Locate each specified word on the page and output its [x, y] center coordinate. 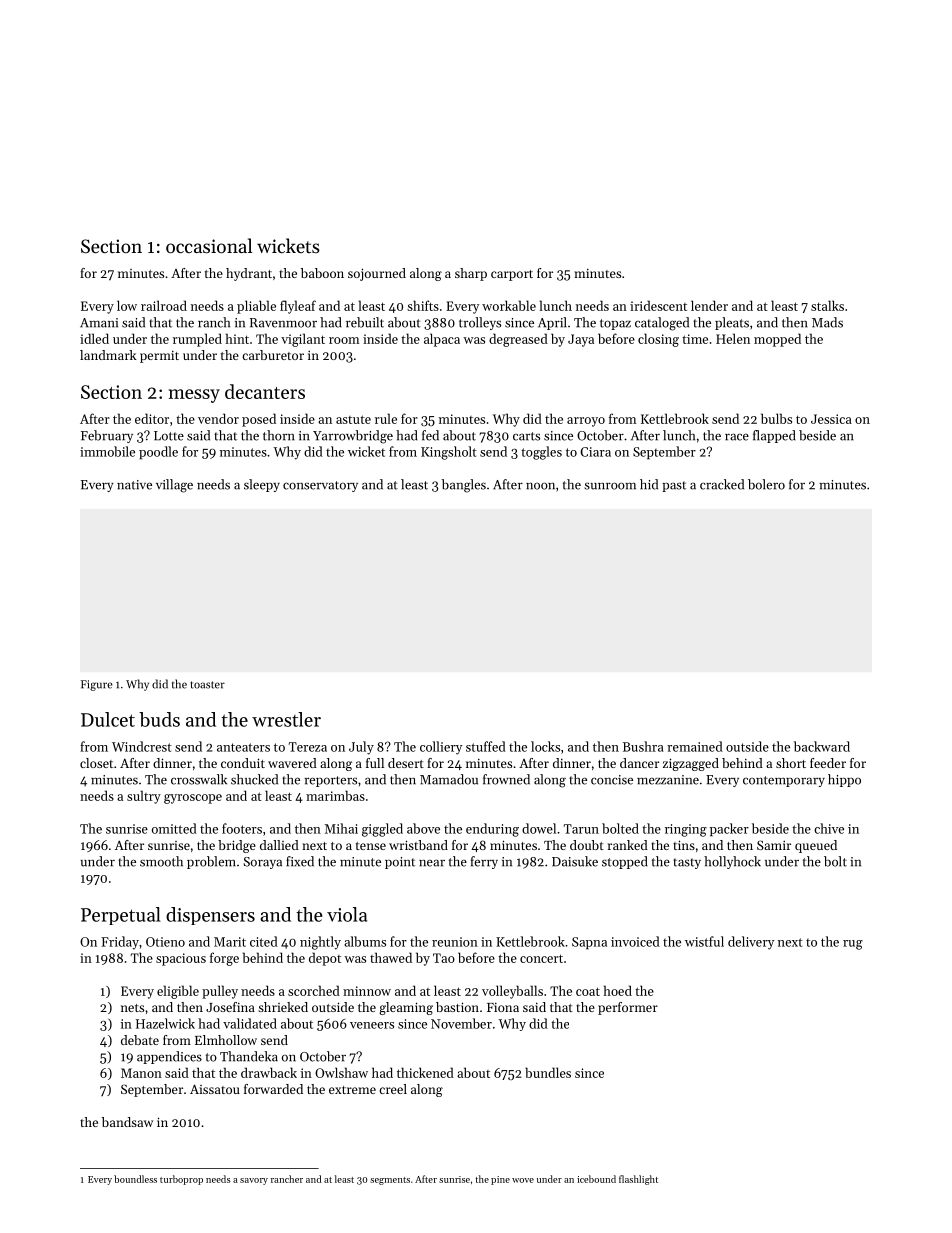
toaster [208, 685]
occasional [209, 245]
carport [512, 275]
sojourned [377, 274]
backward [822, 746]
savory [254, 1181]
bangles [464, 486]
